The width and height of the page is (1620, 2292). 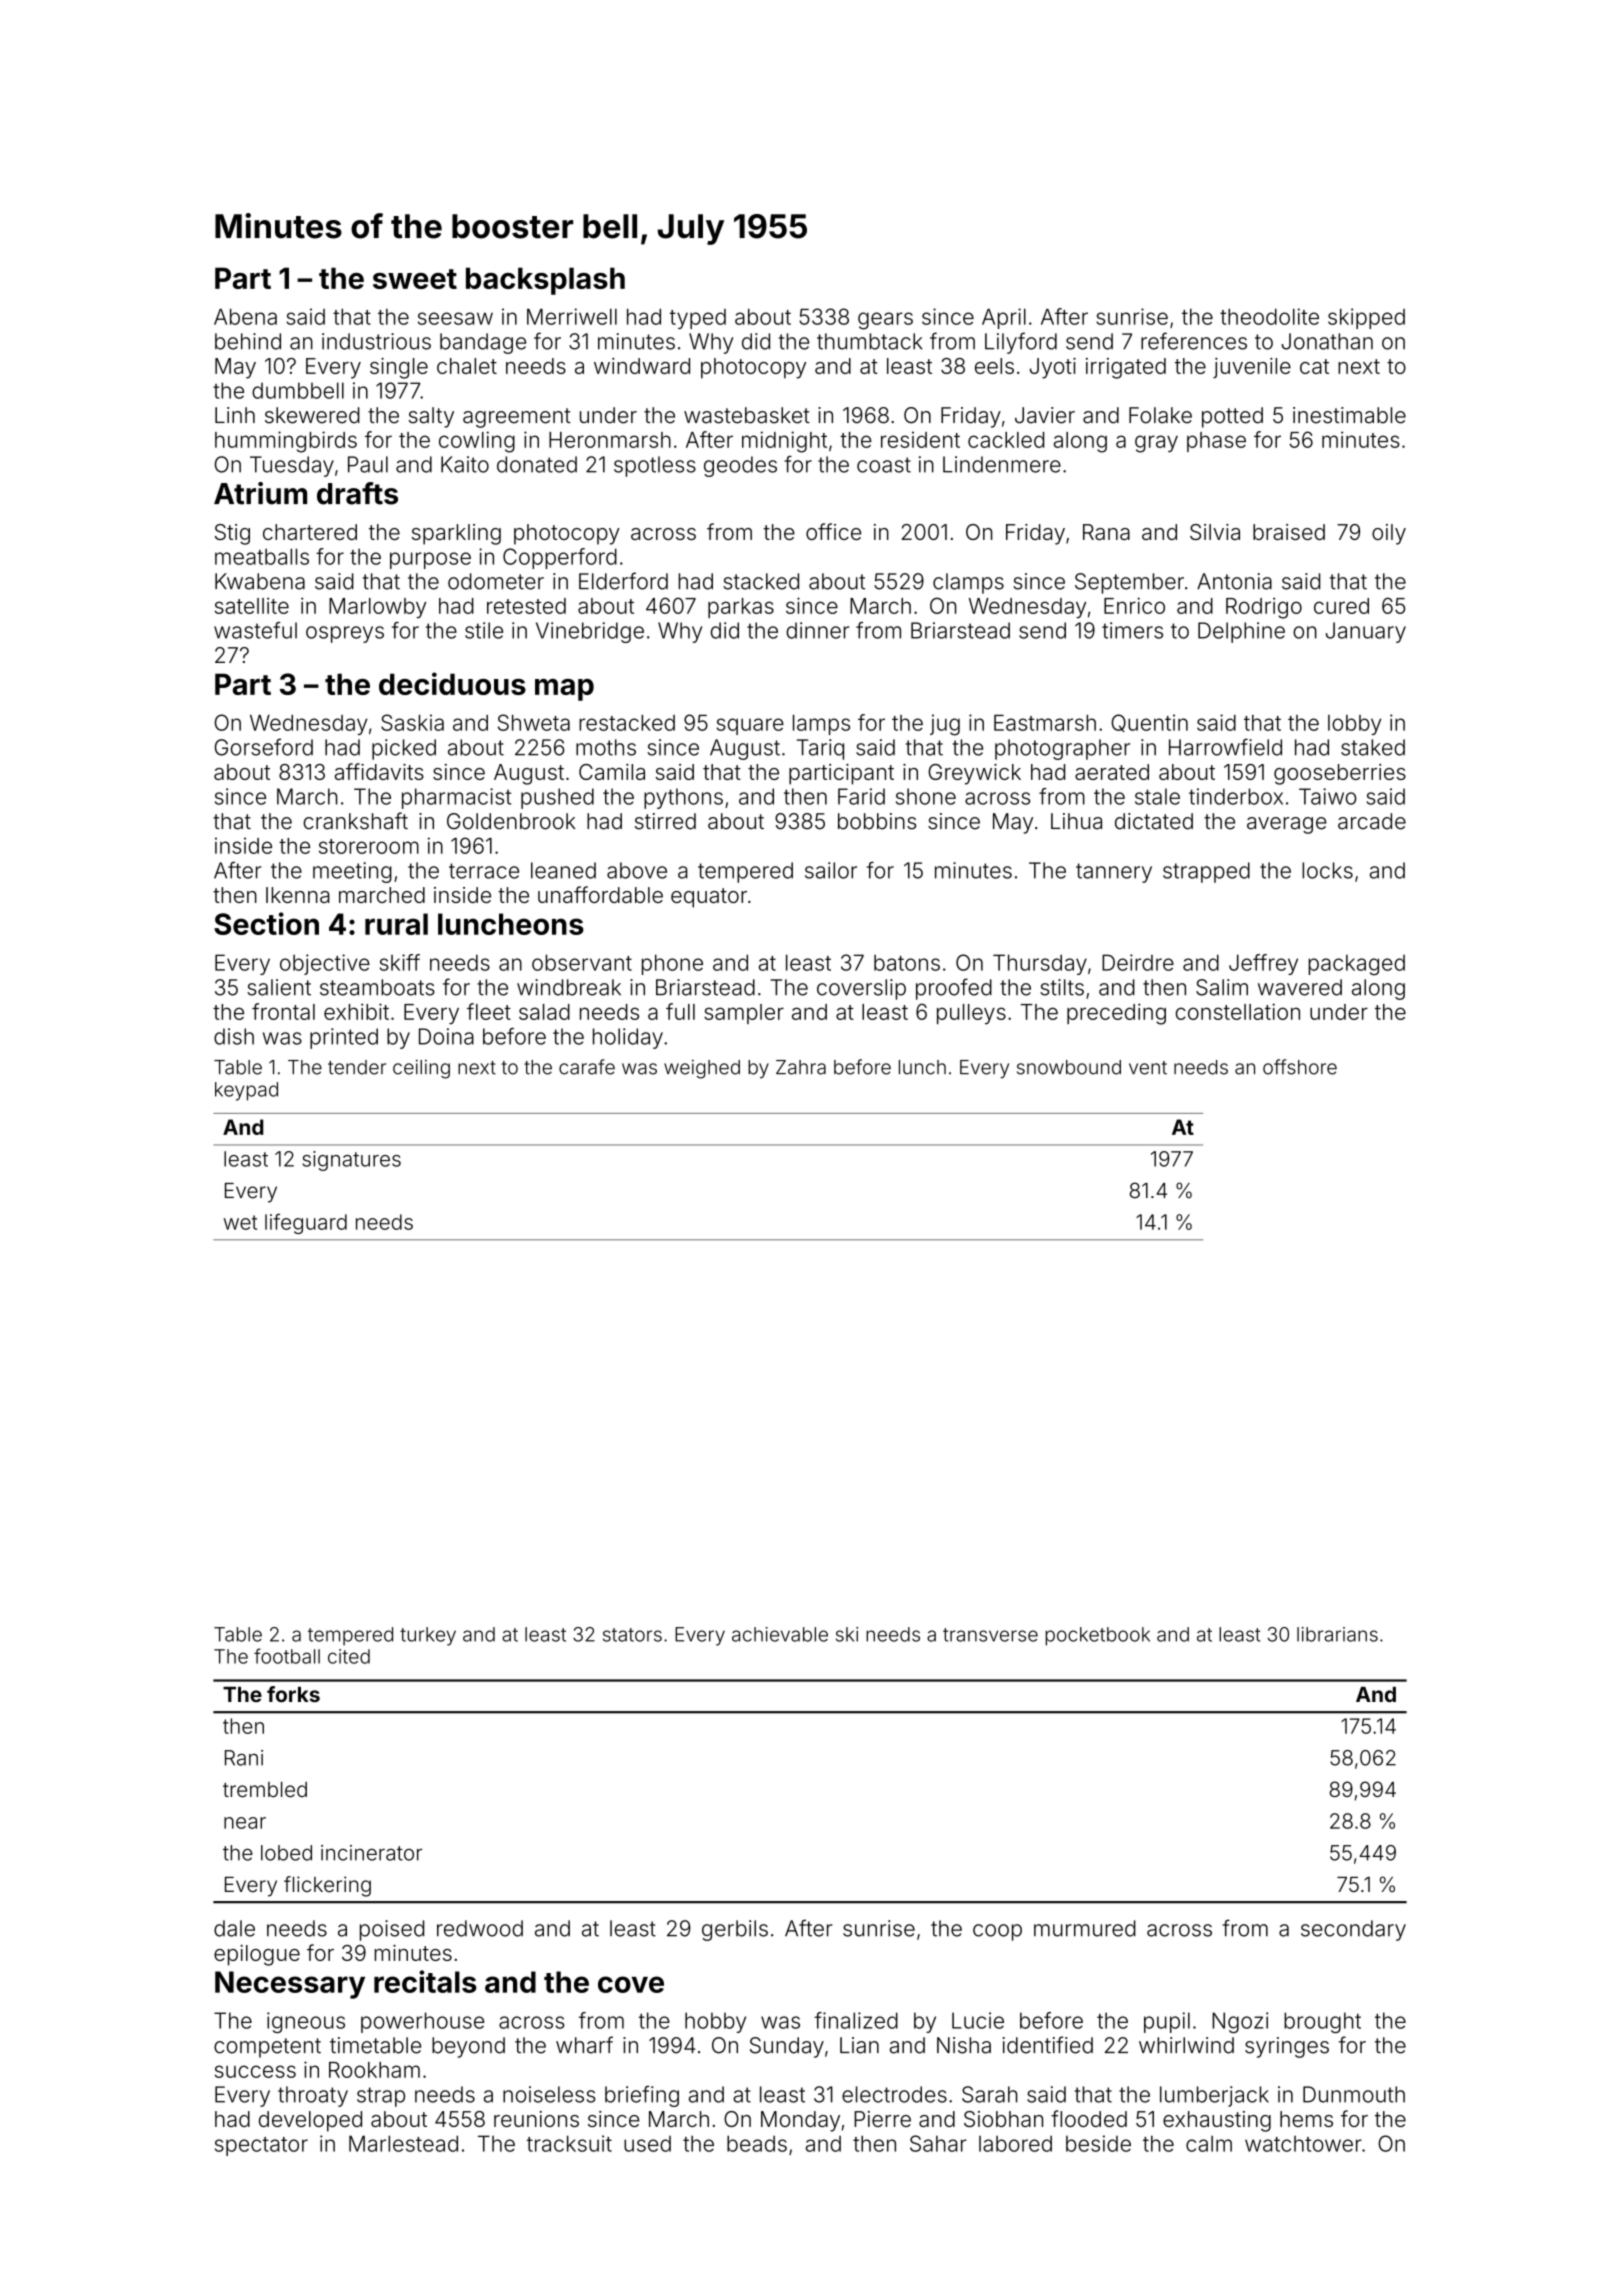 I want to click on football, so click(x=287, y=1656).
